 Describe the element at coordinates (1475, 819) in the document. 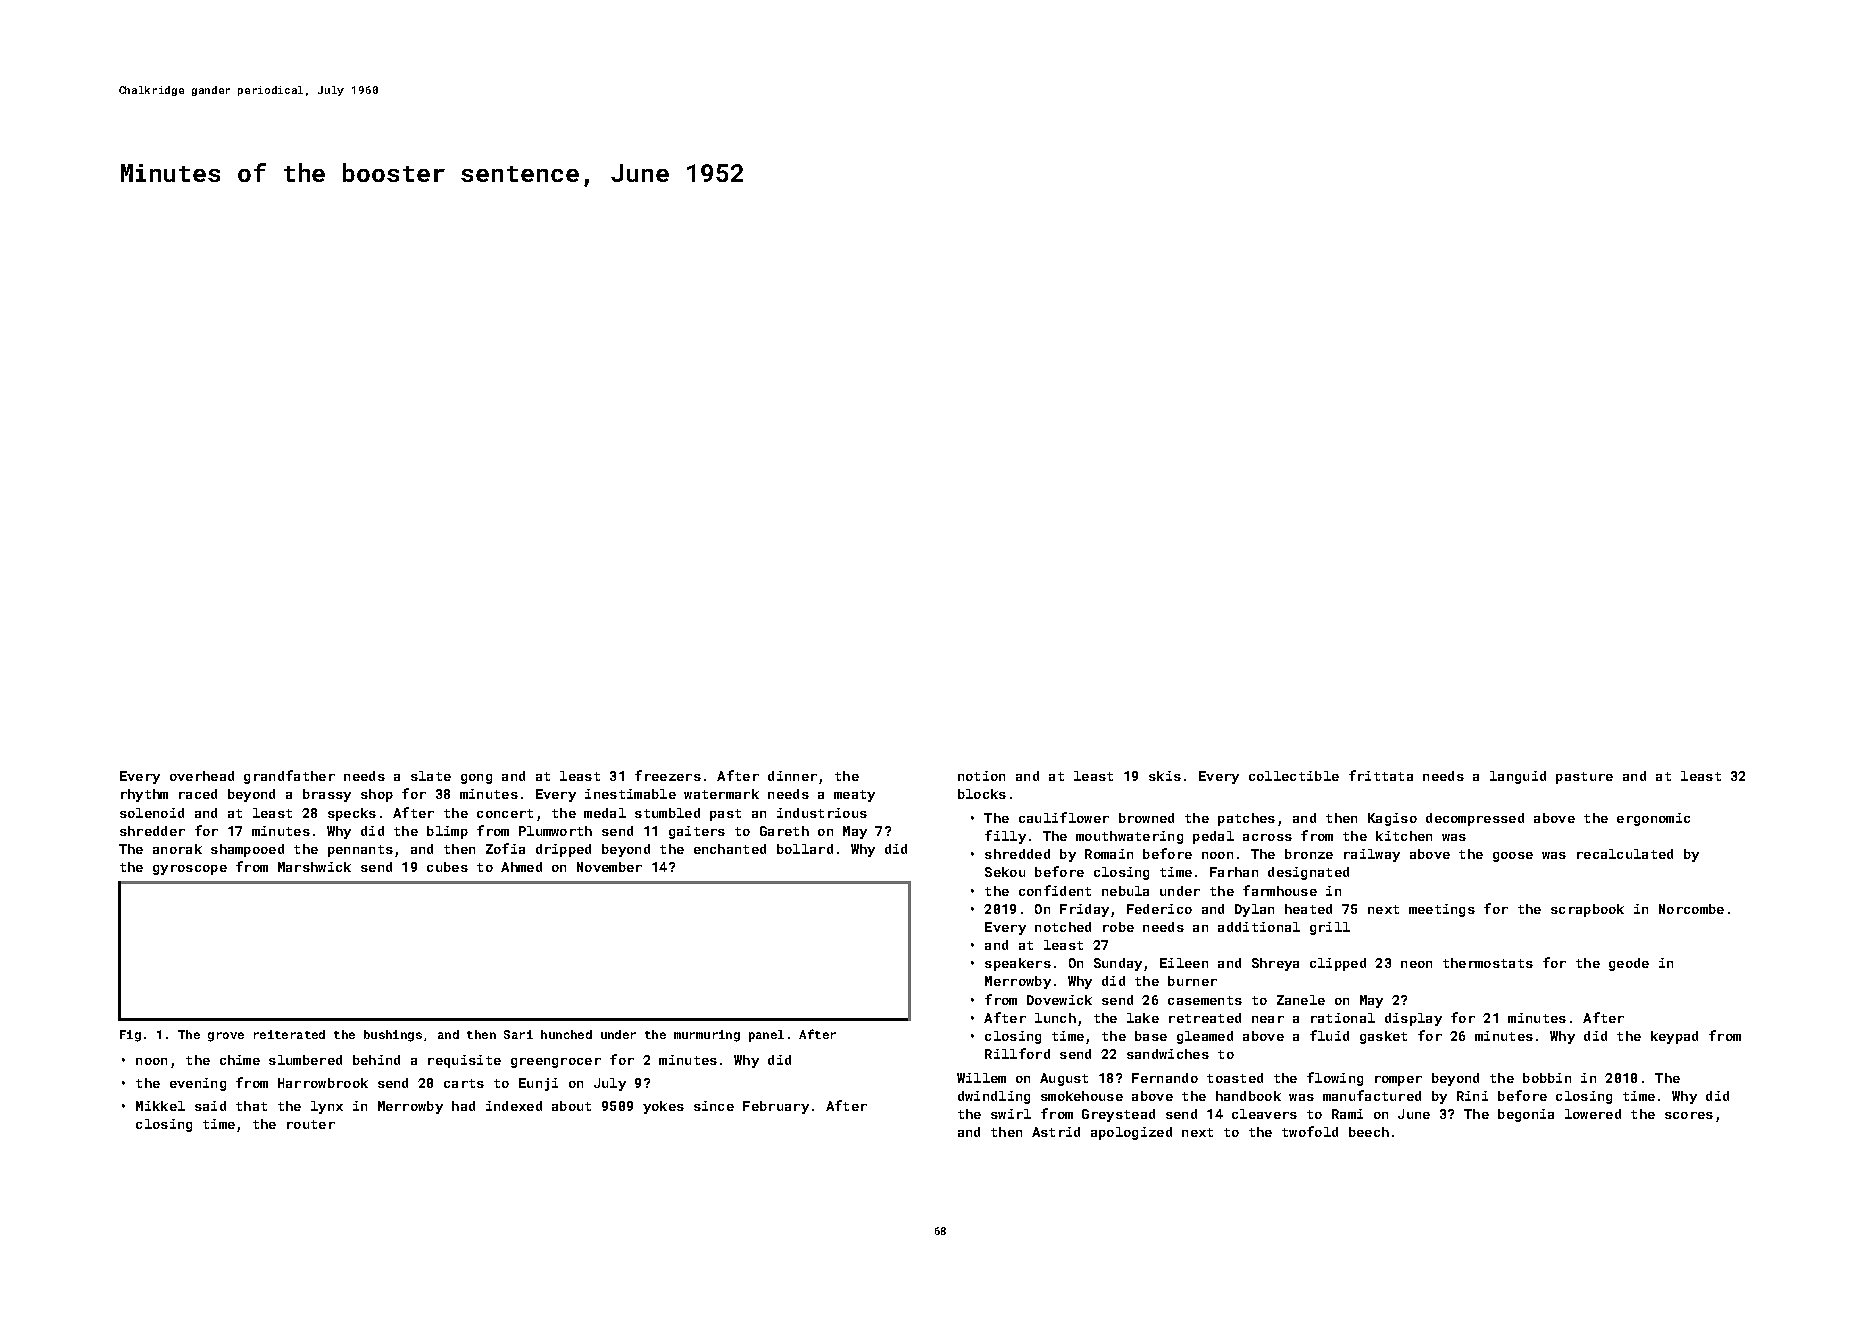

I see `decompressed` at that location.
